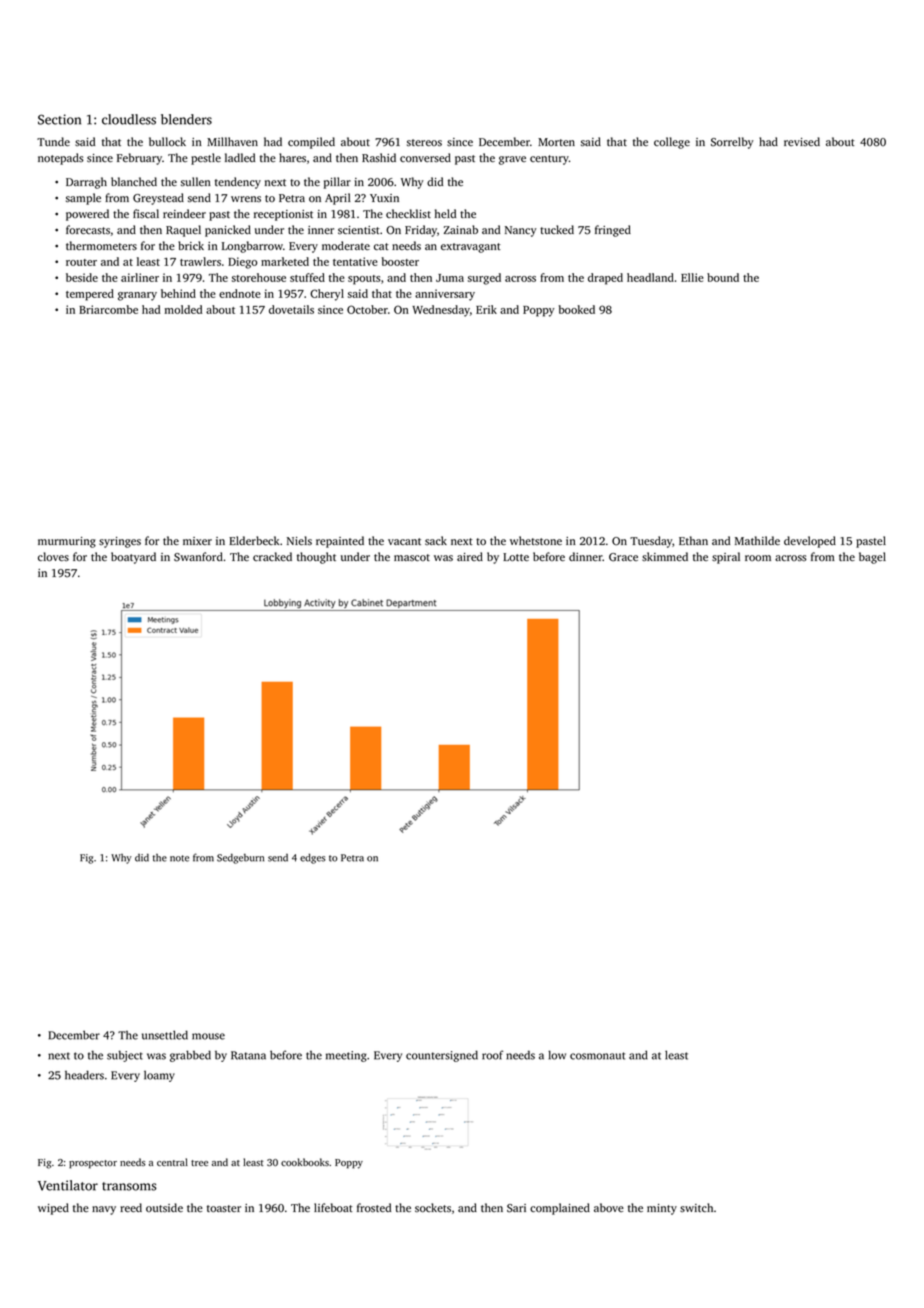 This screenshot has height=1308, width=924. What do you see at coordinates (312, 858) in the screenshot?
I see `edges` at bounding box center [312, 858].
